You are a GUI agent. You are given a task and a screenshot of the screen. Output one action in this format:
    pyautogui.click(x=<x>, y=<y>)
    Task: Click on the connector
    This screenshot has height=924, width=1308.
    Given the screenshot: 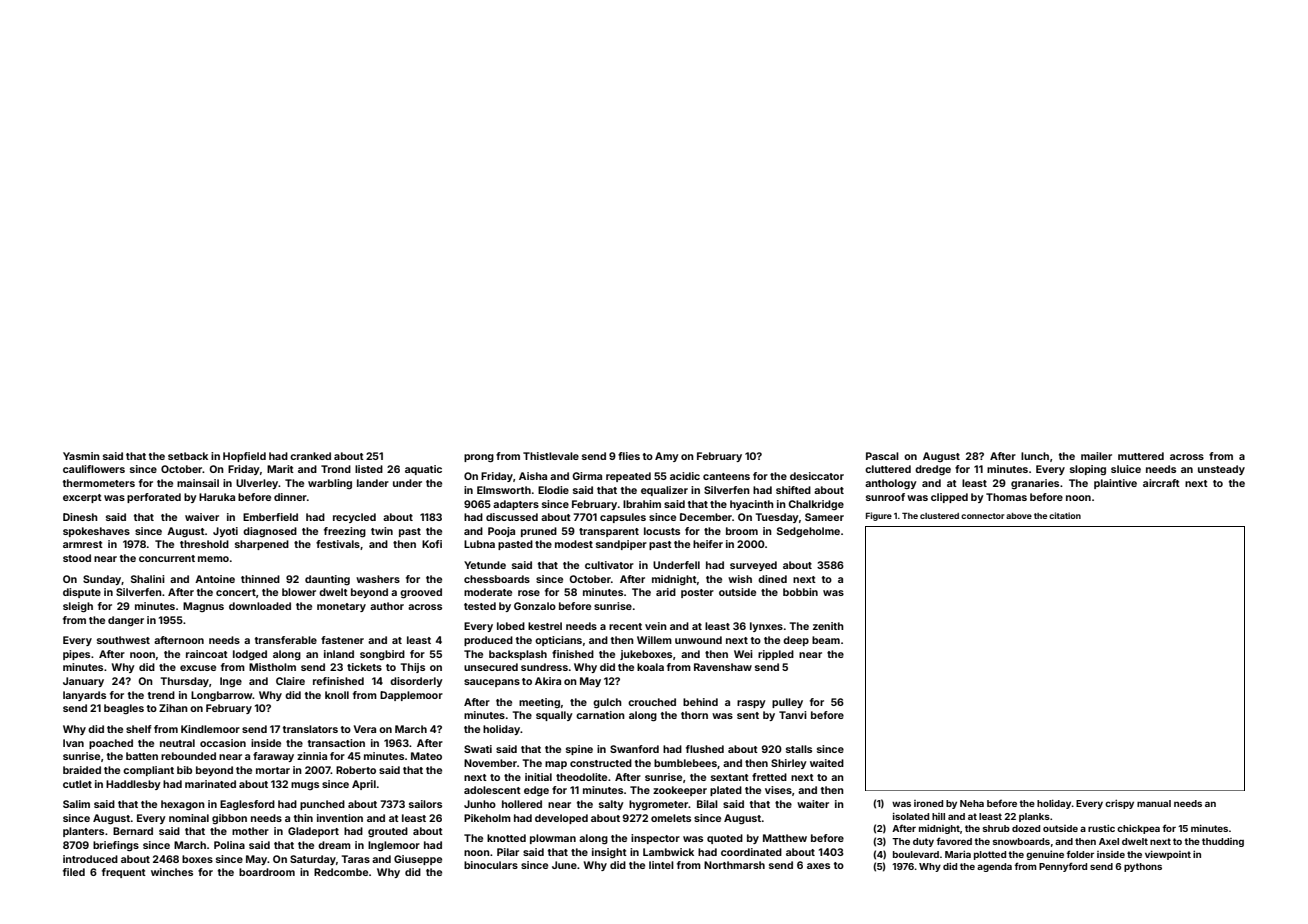 What is the action you would take?
    pyautogui.click(x=983, y=516)
